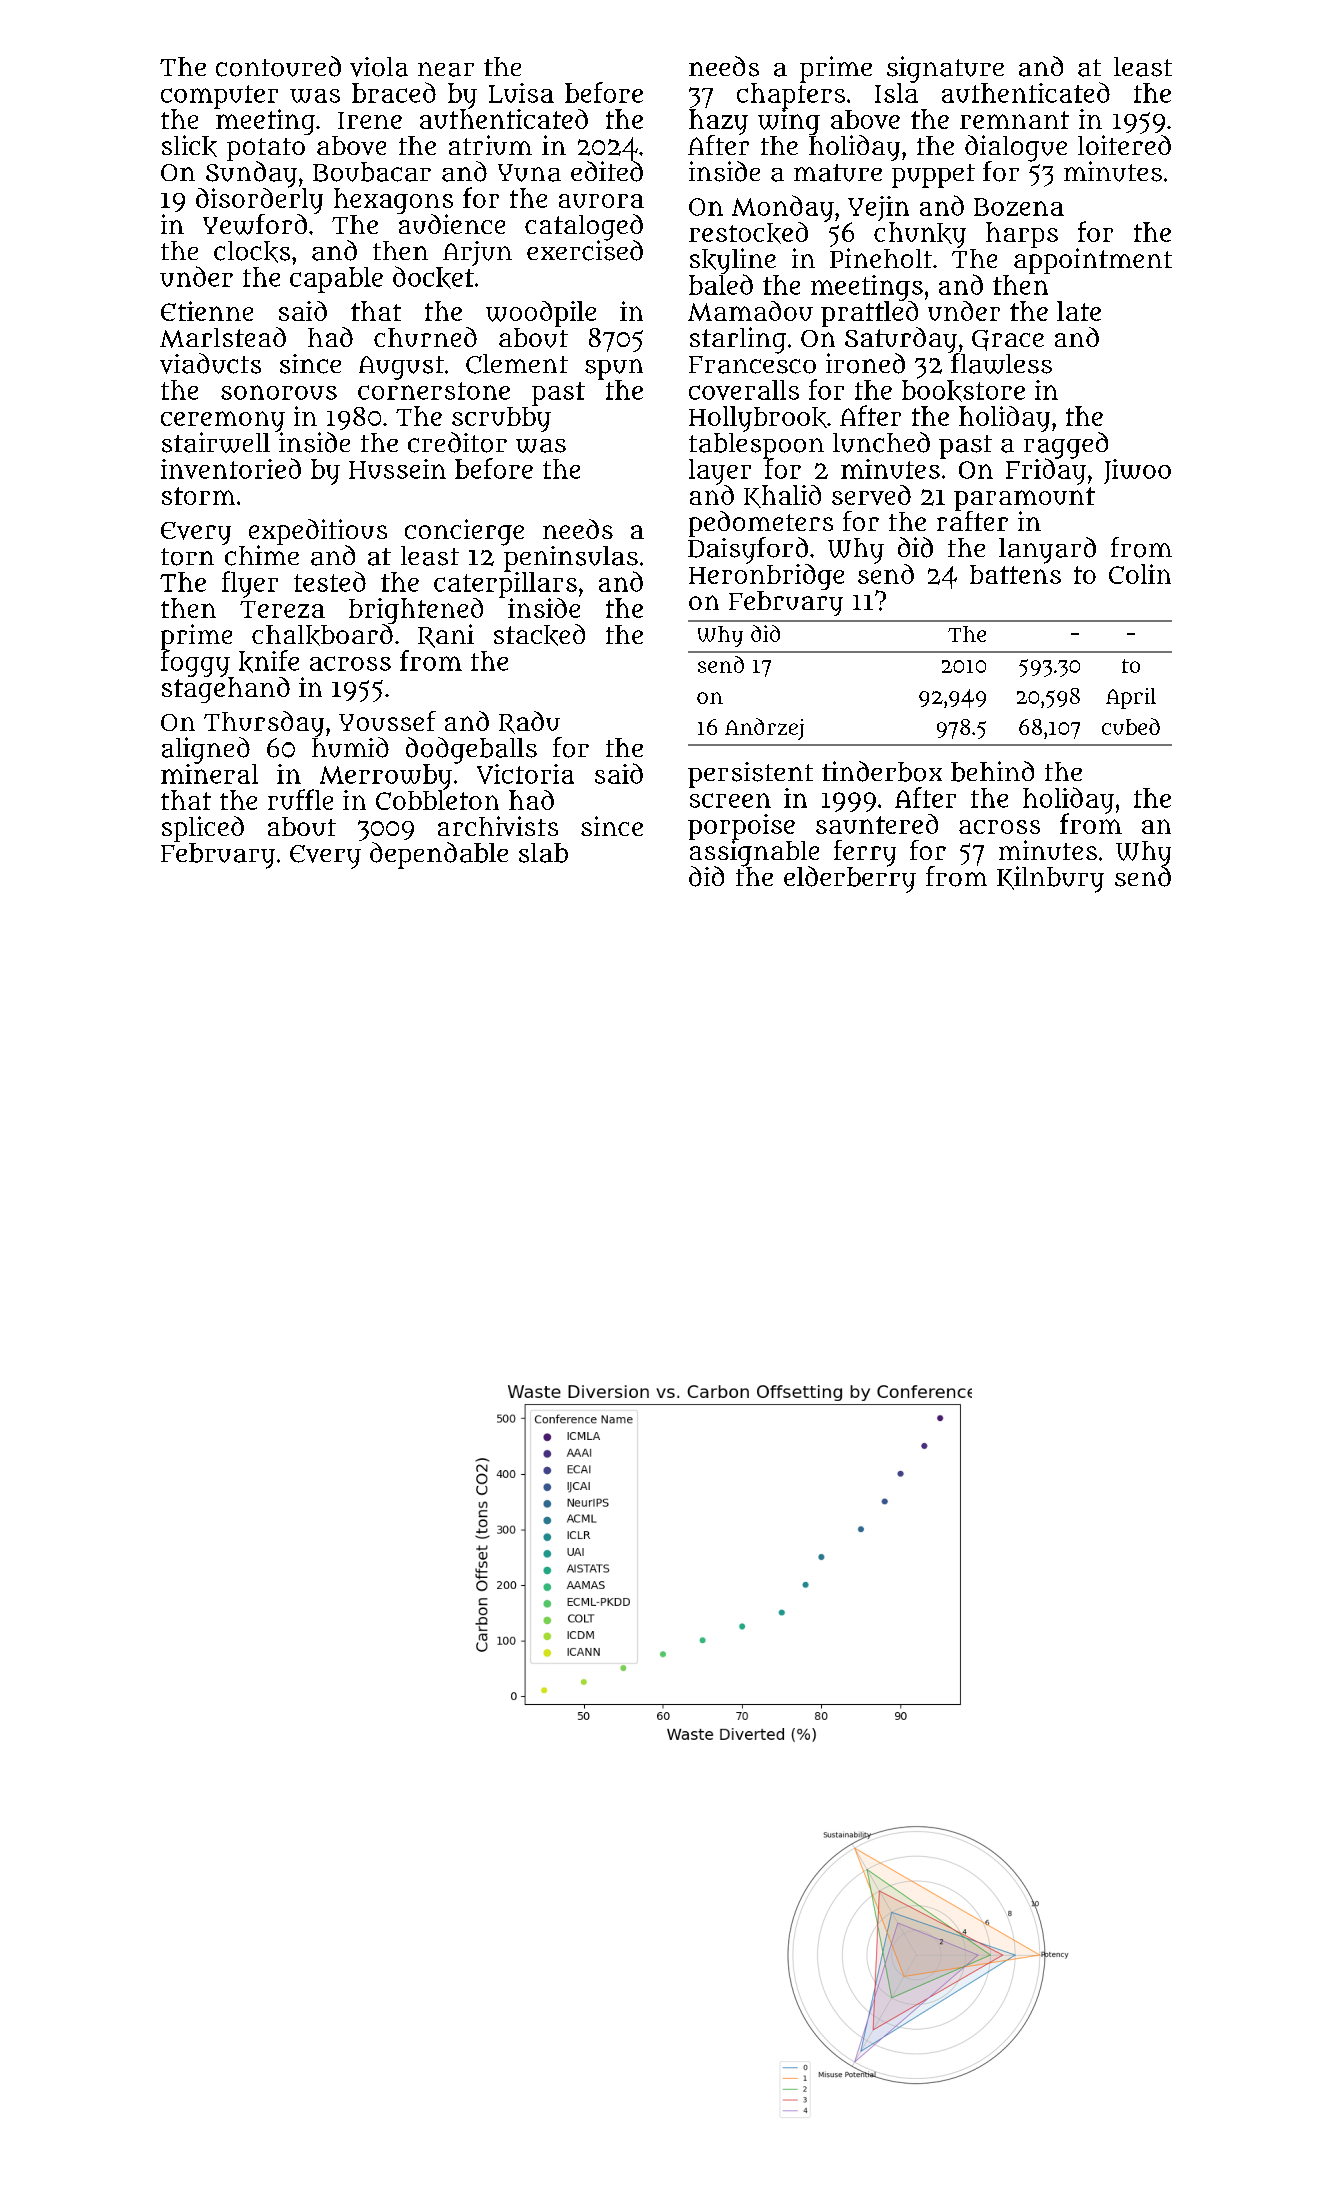  Describe the element at coordinates (1066, 445) in the document. I see `ragged` at that location.
